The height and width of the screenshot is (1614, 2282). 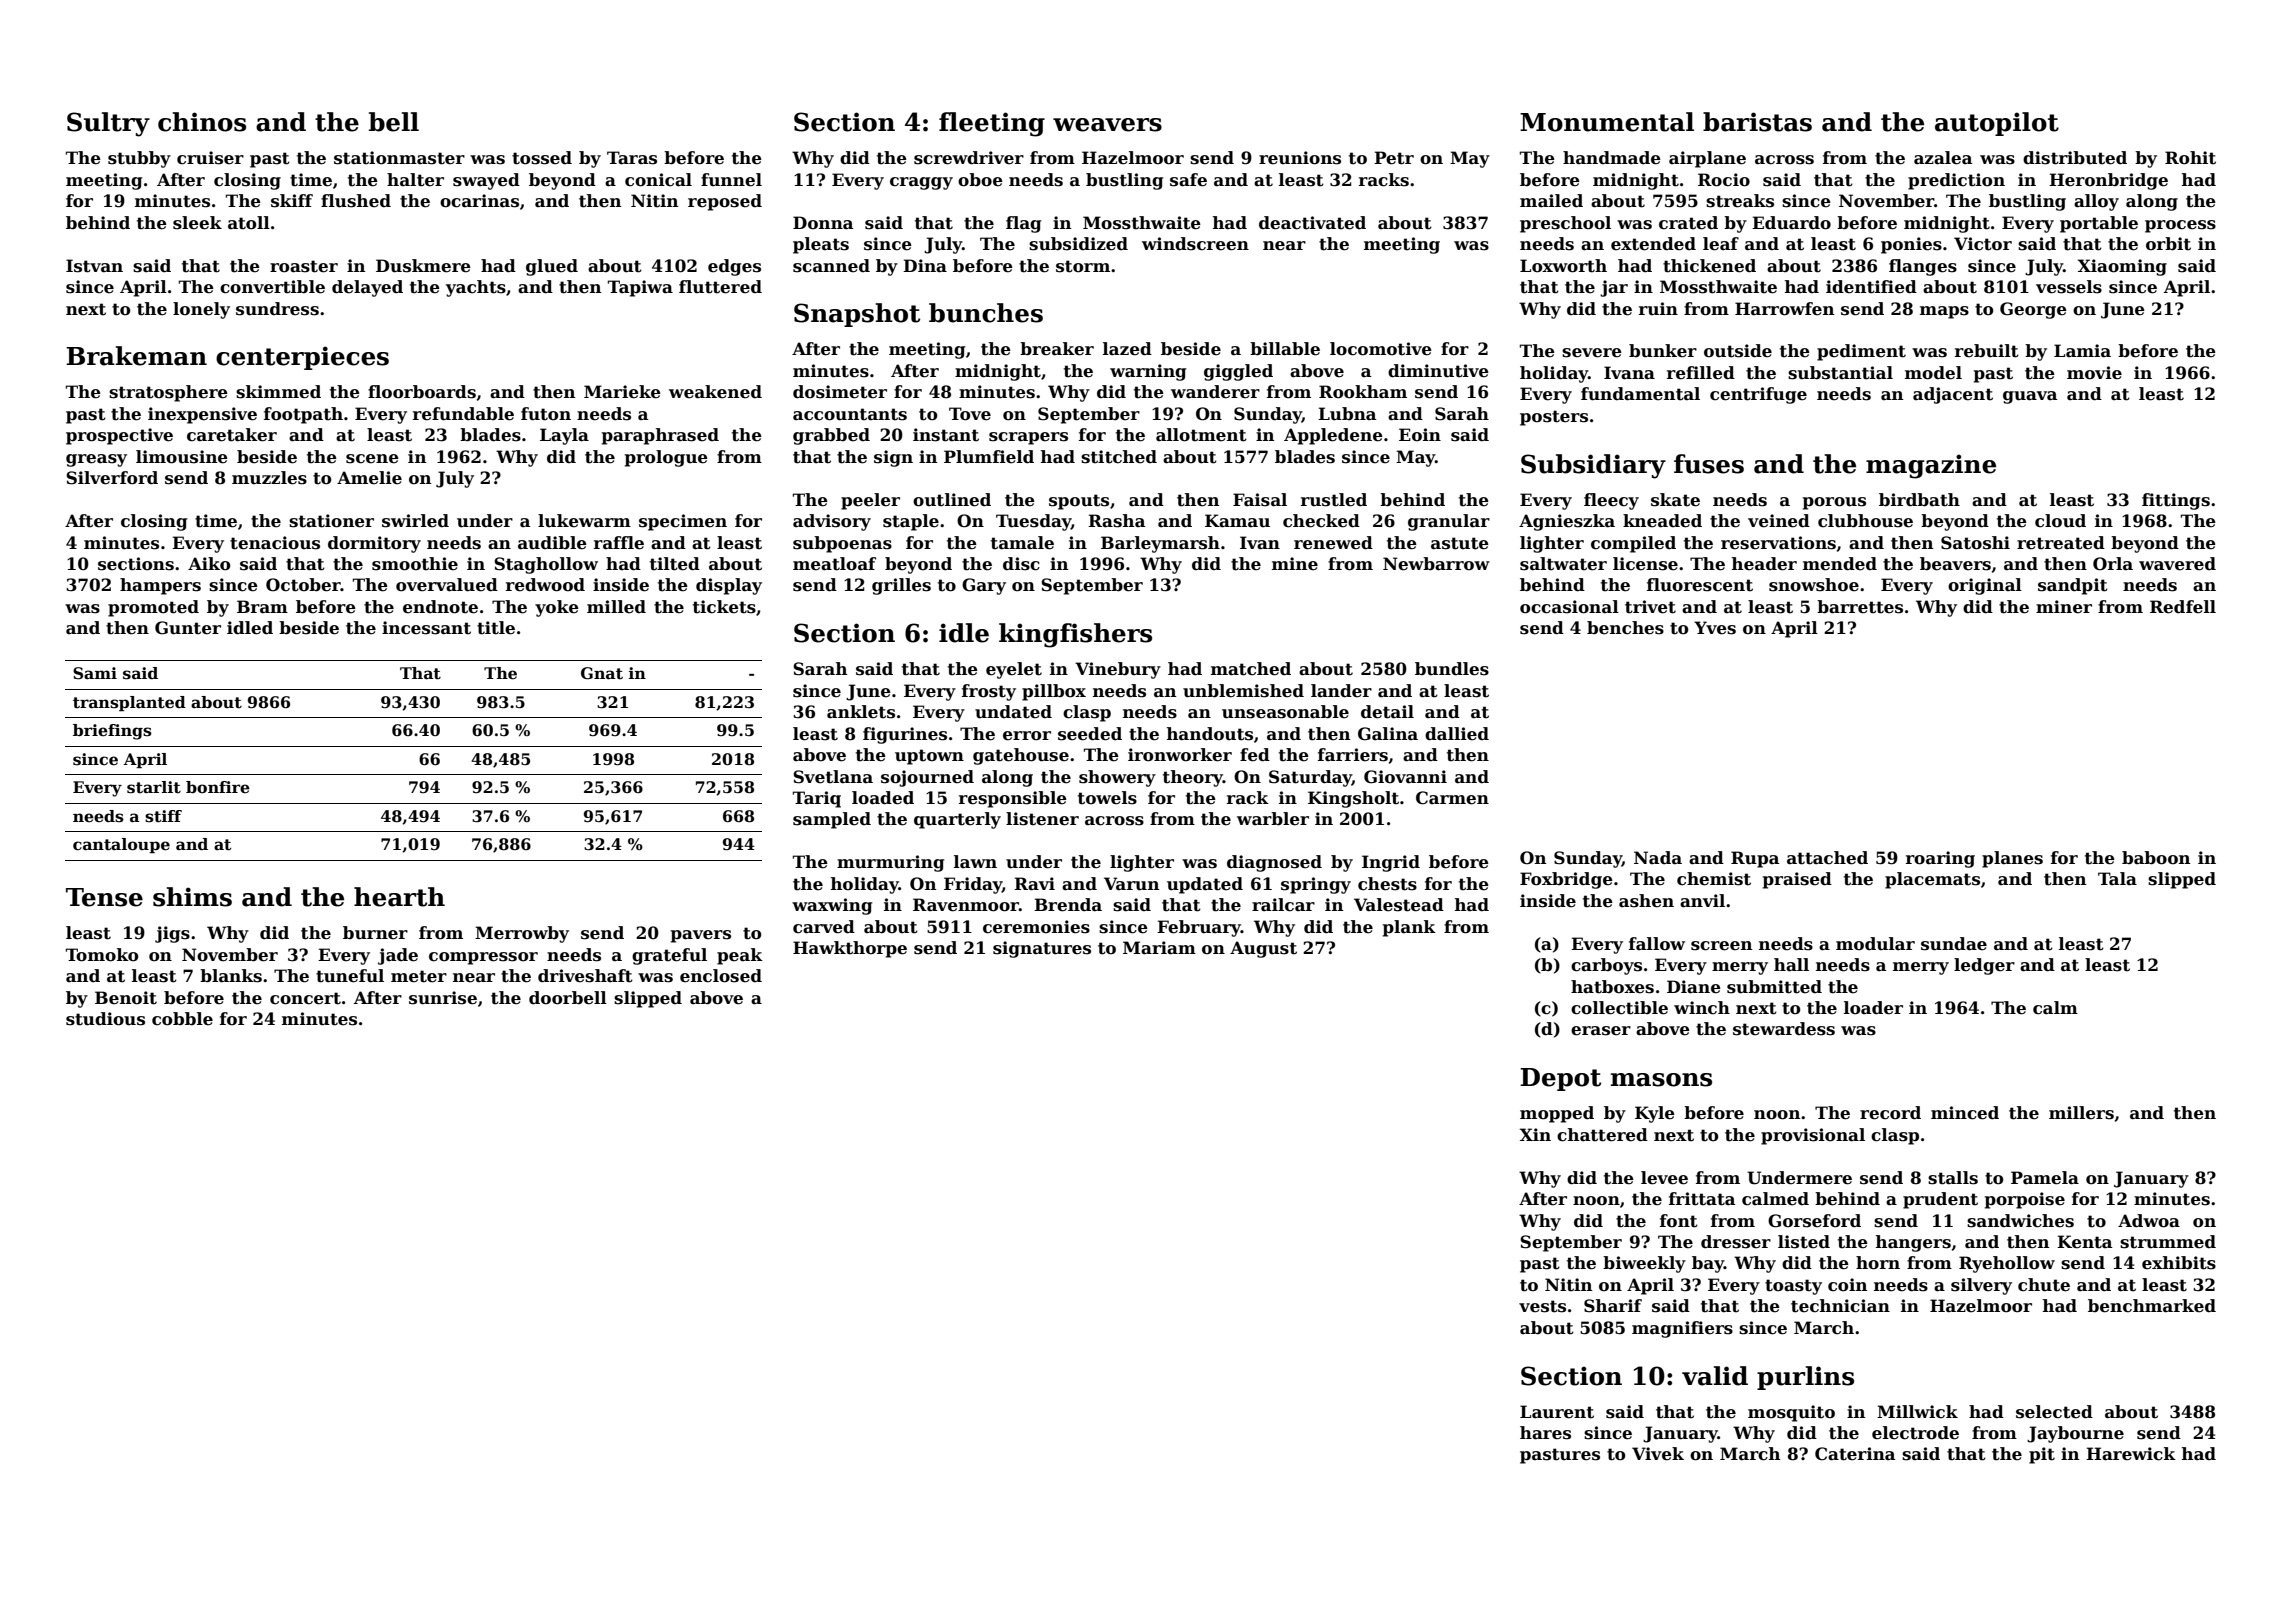 What do you see at coordinates (632, 158) in the screenshot?
I see `Taras` at bounding box center [632, 158].
